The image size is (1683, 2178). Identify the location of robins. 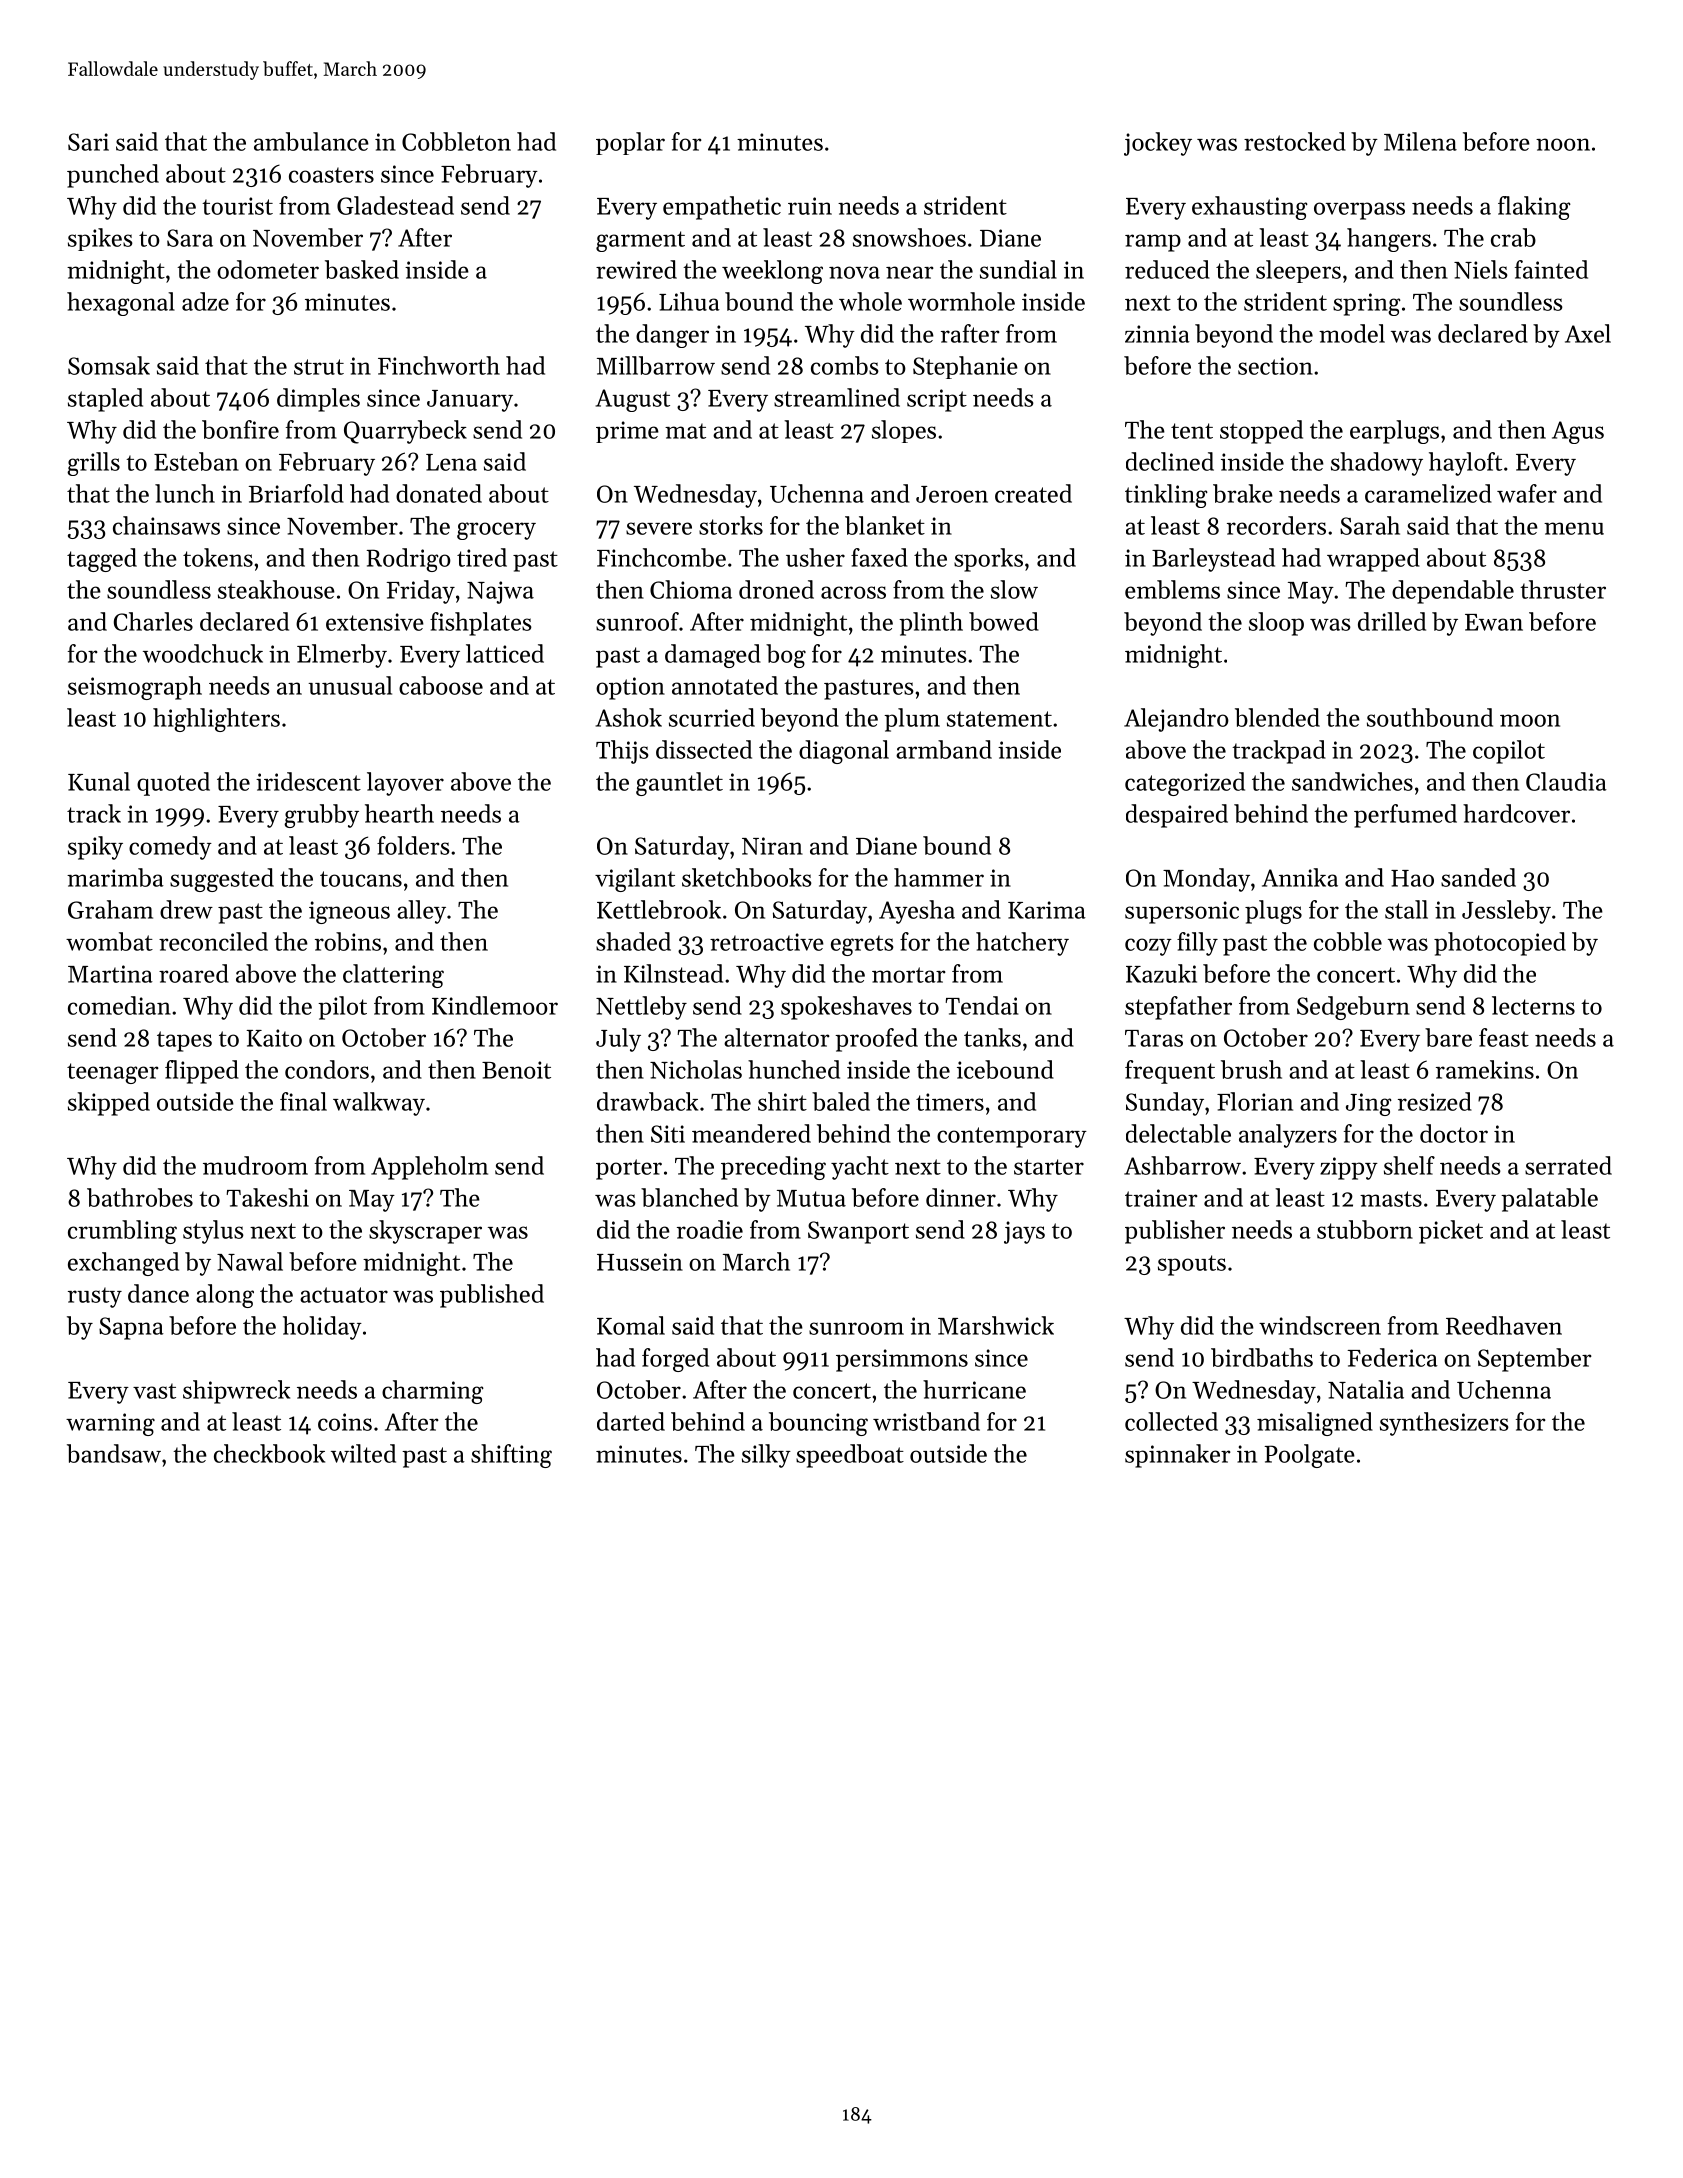
(348, 941).
